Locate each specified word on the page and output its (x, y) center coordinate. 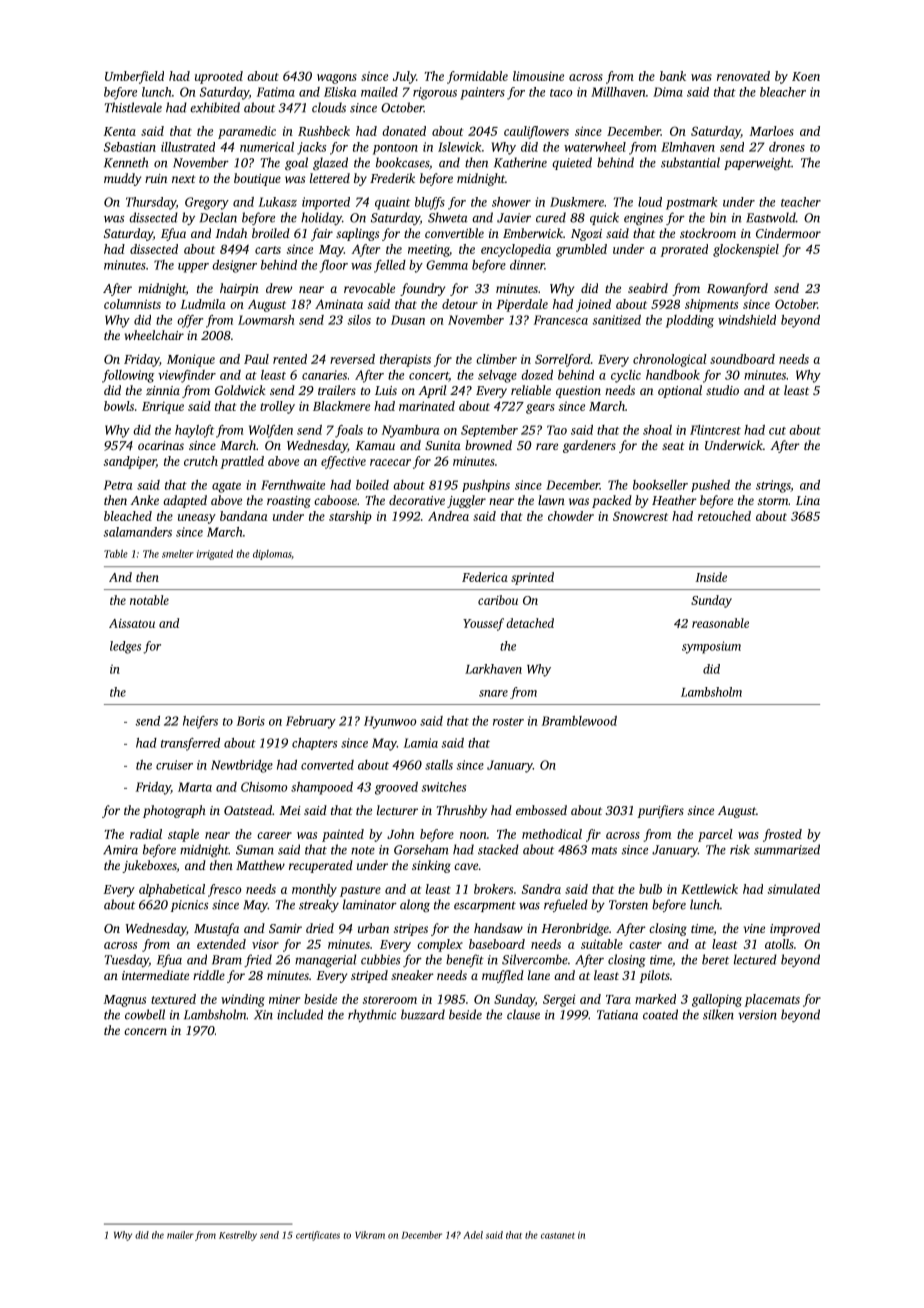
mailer (180, 1235)
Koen (806, 76)
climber (496, 359)
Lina (808, 500)
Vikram (370, 1235)
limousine (538, 76)
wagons (337, 79)
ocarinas (161, 445)
